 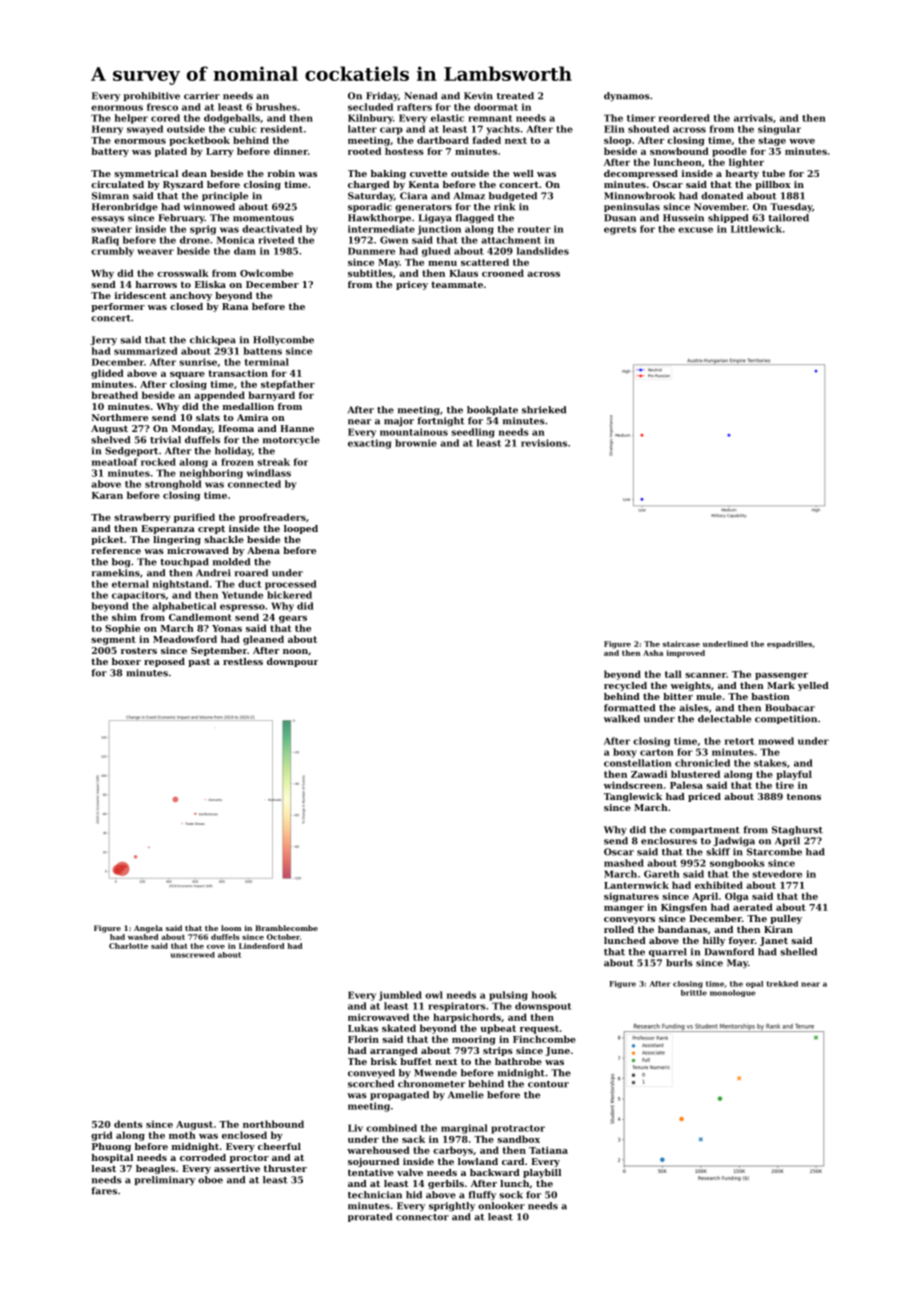 I want to click on snowbound, so click(x=679, y=151).
